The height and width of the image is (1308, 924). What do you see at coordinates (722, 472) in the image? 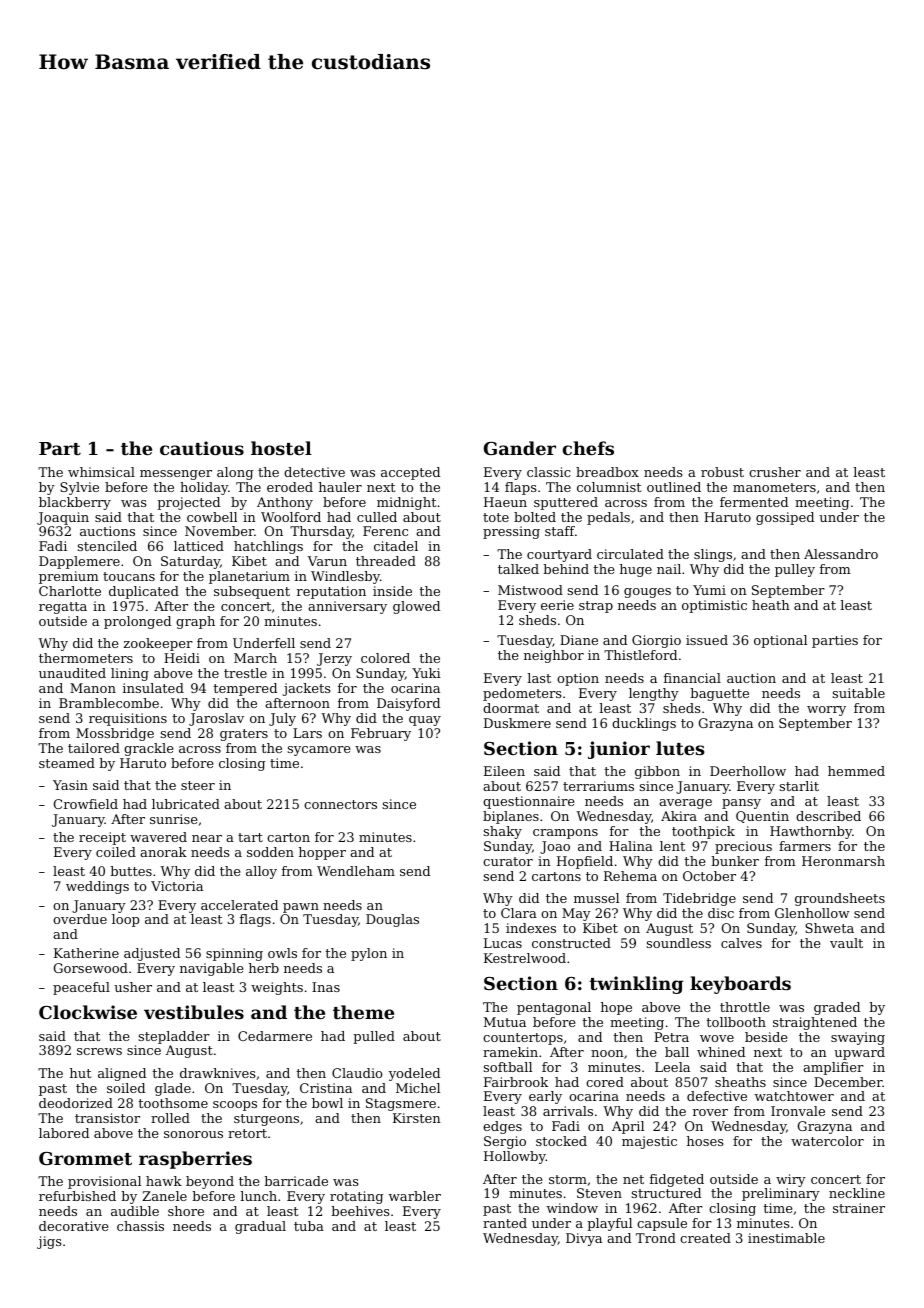
I see `robust` at bounding box center [722, 472].
